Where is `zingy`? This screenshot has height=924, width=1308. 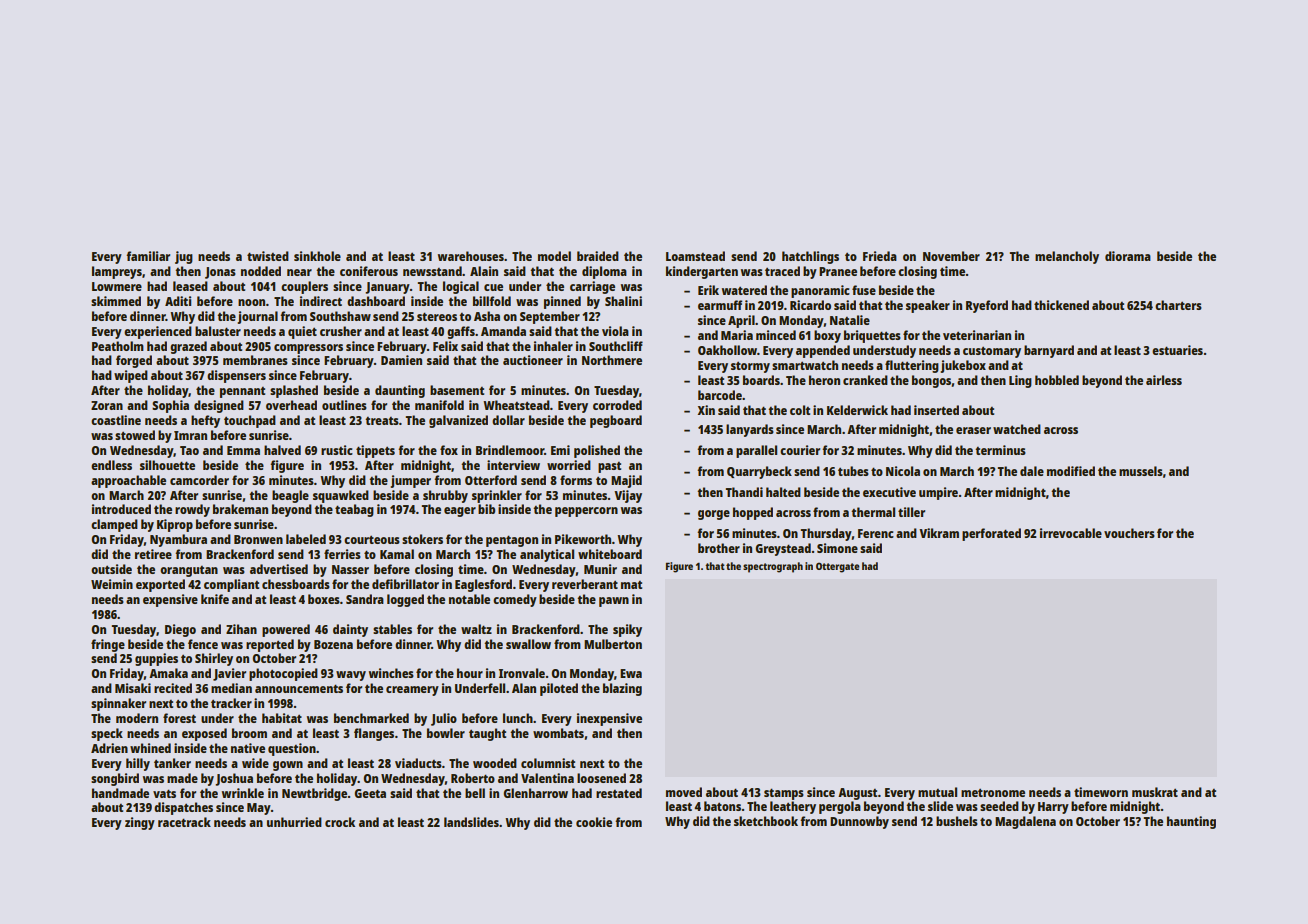 zingy is located at coordinates (140, 823).
